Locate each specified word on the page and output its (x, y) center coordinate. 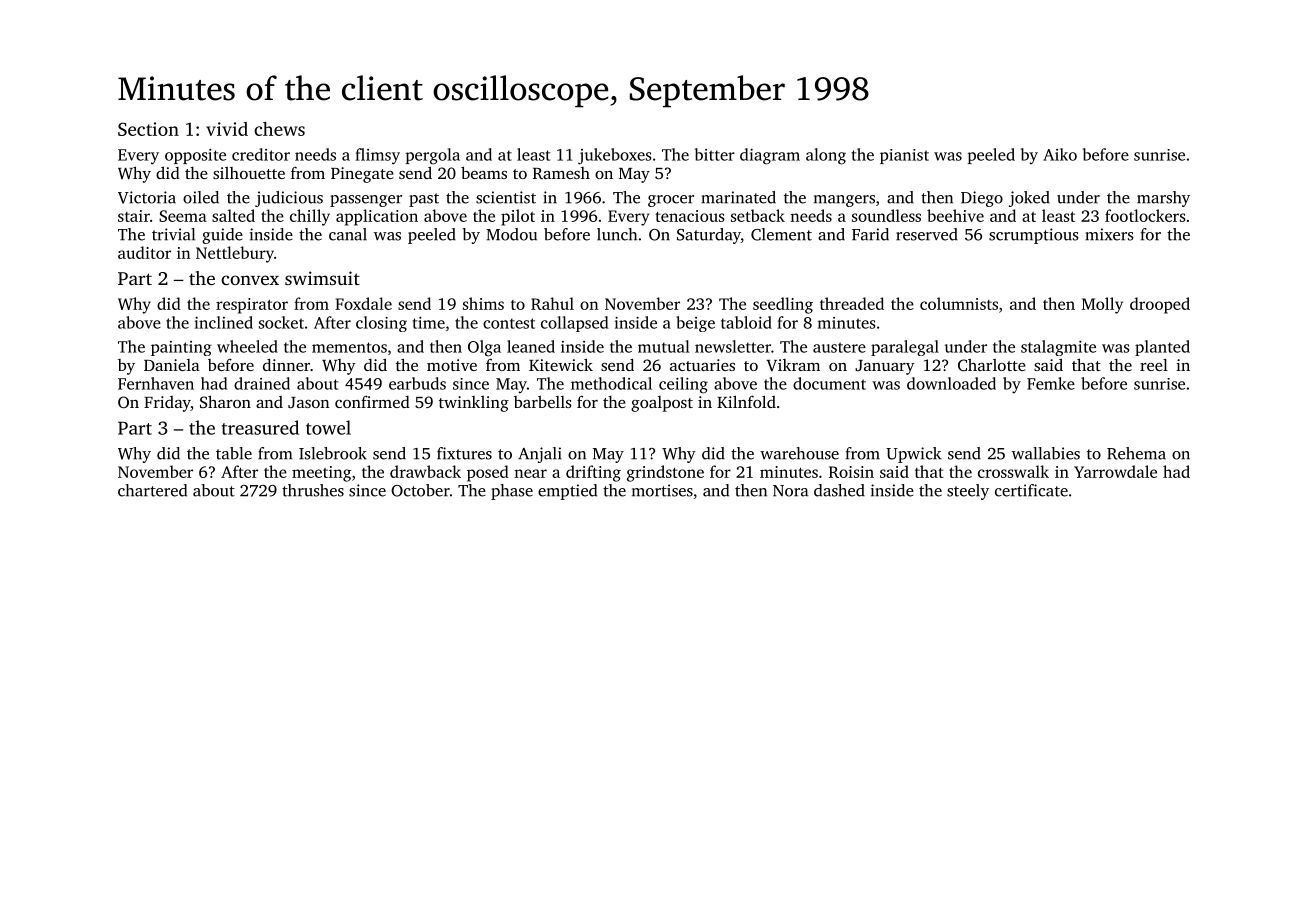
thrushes (313, 490)
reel (1154, 365)
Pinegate (362, 175)
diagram (770, 156)
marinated (738, 197)
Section (148, 129)
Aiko (1060, 154)
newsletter (733, 346)
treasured (260, 427)
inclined (224, 322)
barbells (543, 402)
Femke (1051, 383)
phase (512, 492)
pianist (904, 156)
